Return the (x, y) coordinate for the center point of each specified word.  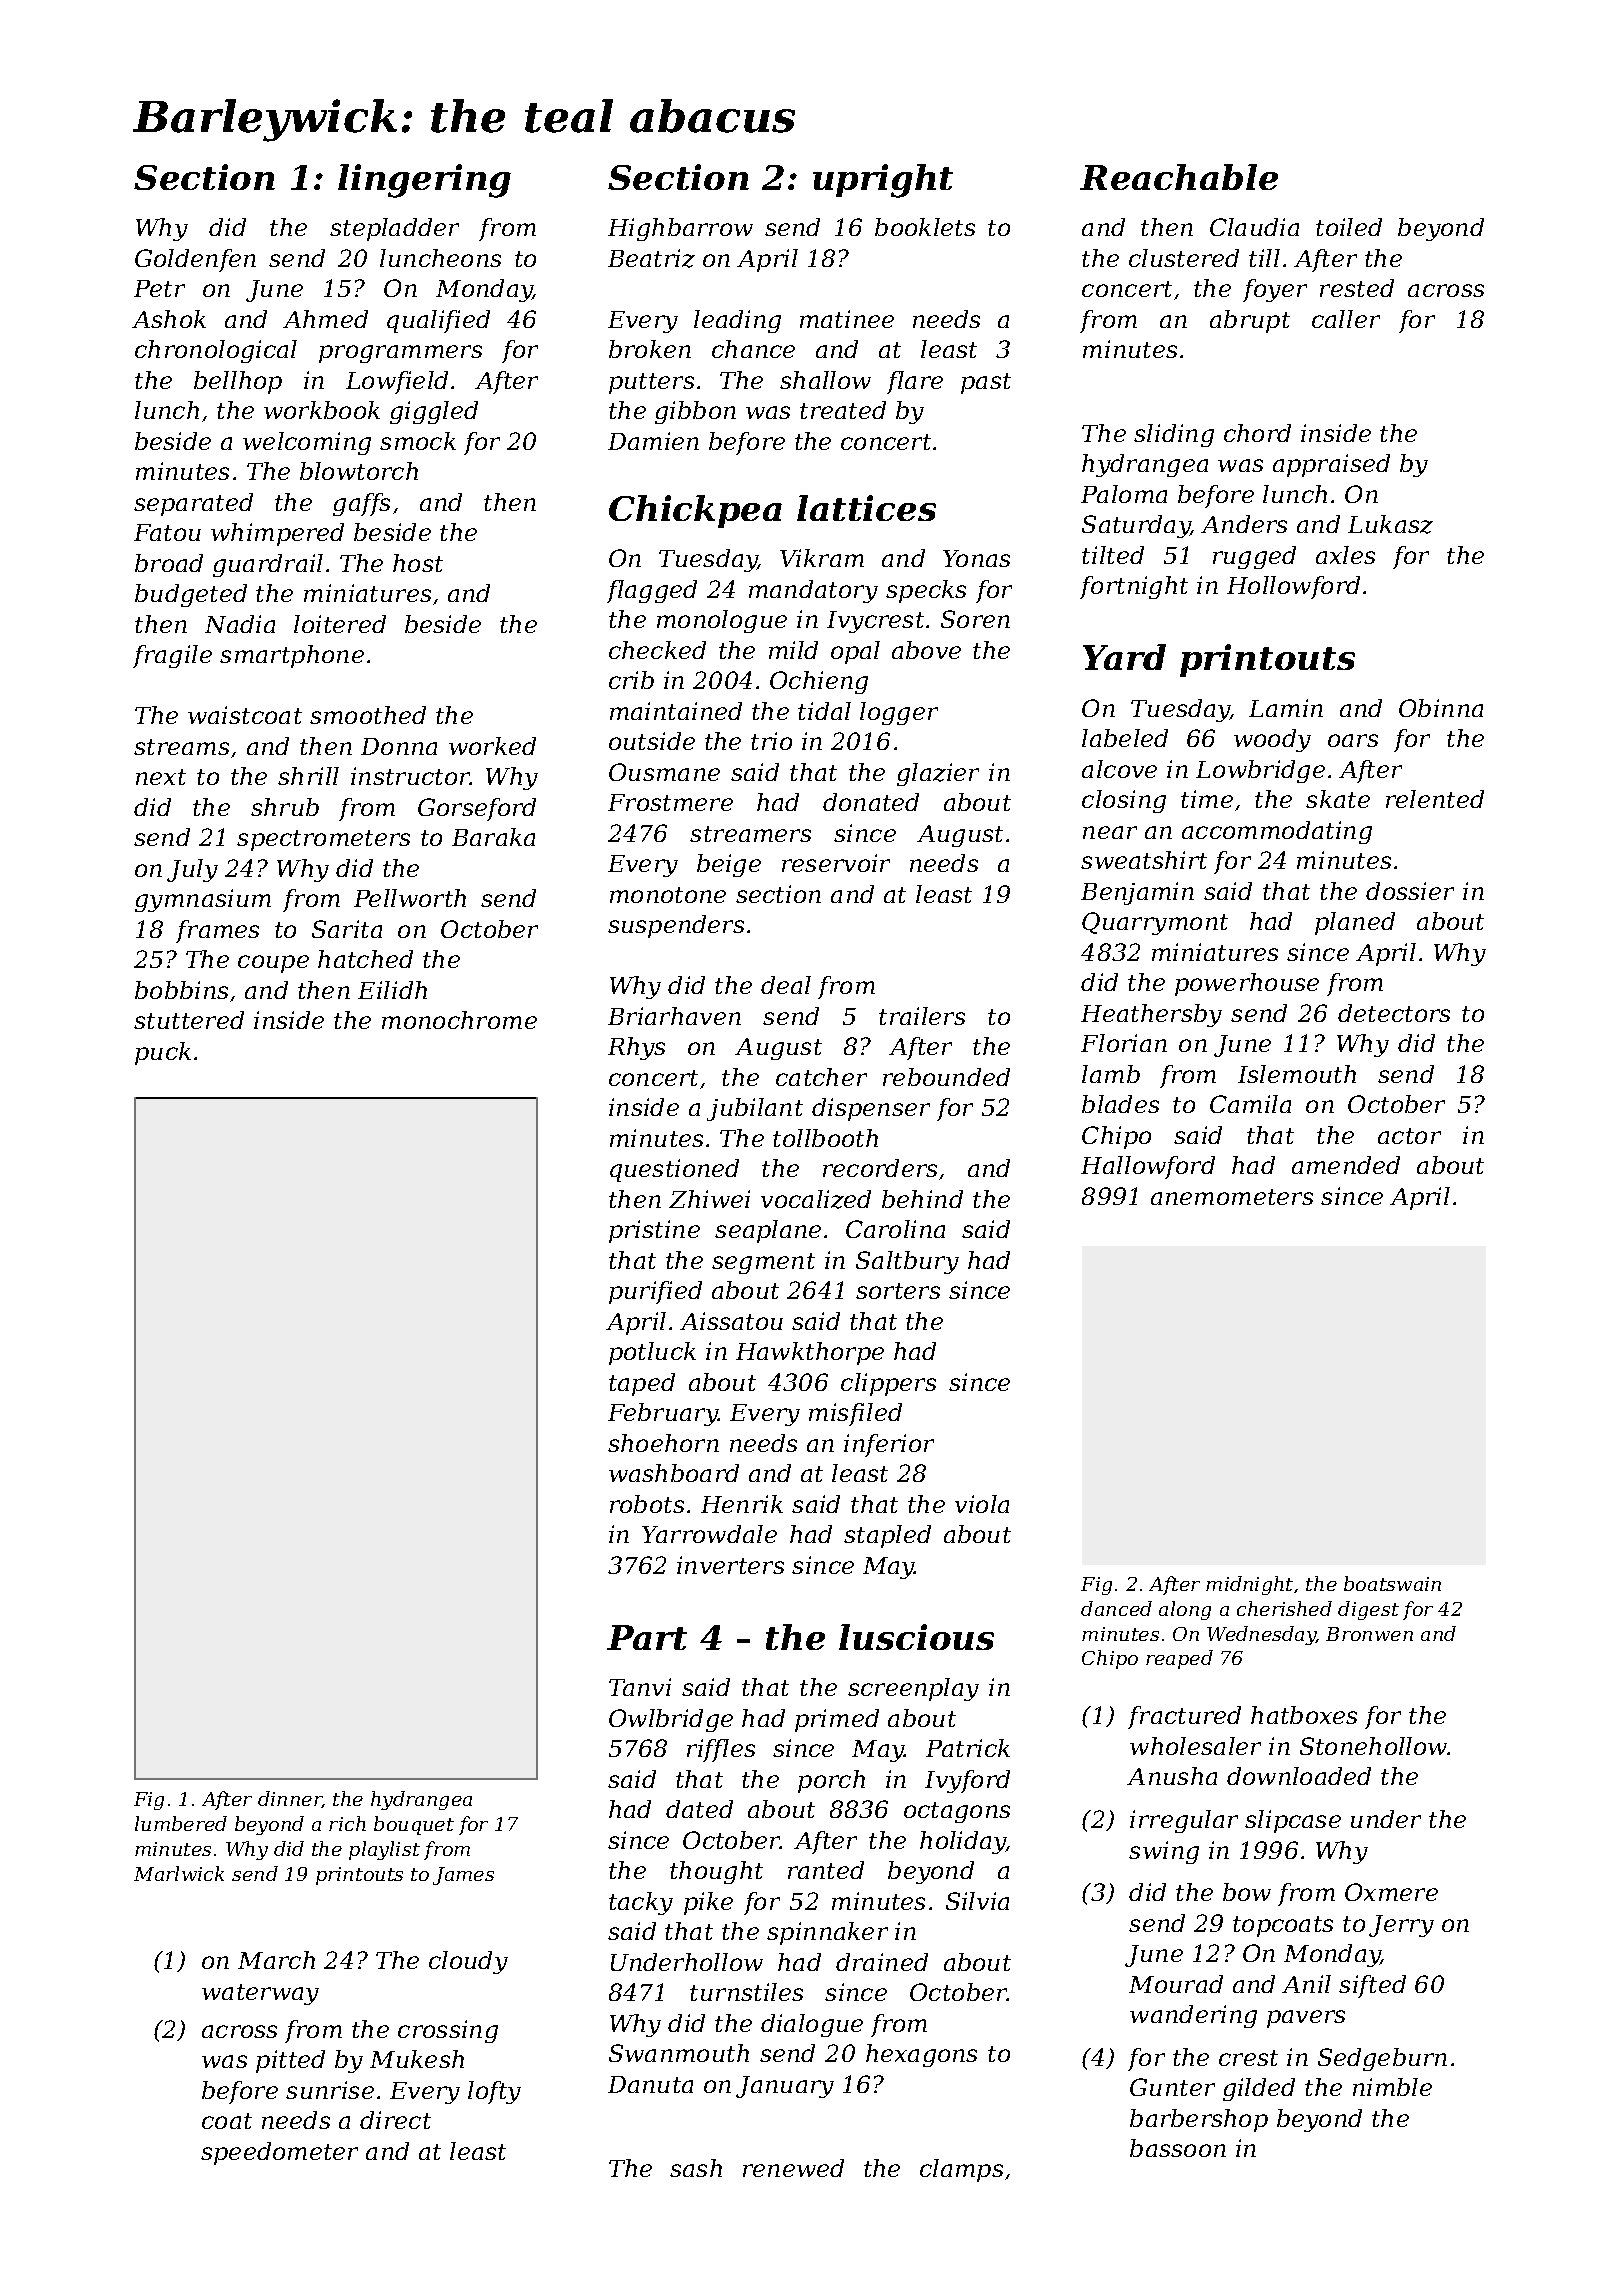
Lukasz (1390, 524)
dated (699, 1809)
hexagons (921, 2055)
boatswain (1392, 1583)
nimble (1392, 2087)
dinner (290, 1799)
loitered (340, 624)
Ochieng (819, 682)
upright (883, 181)
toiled (1349, 227)
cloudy (468, 1962)
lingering (424, 181)
